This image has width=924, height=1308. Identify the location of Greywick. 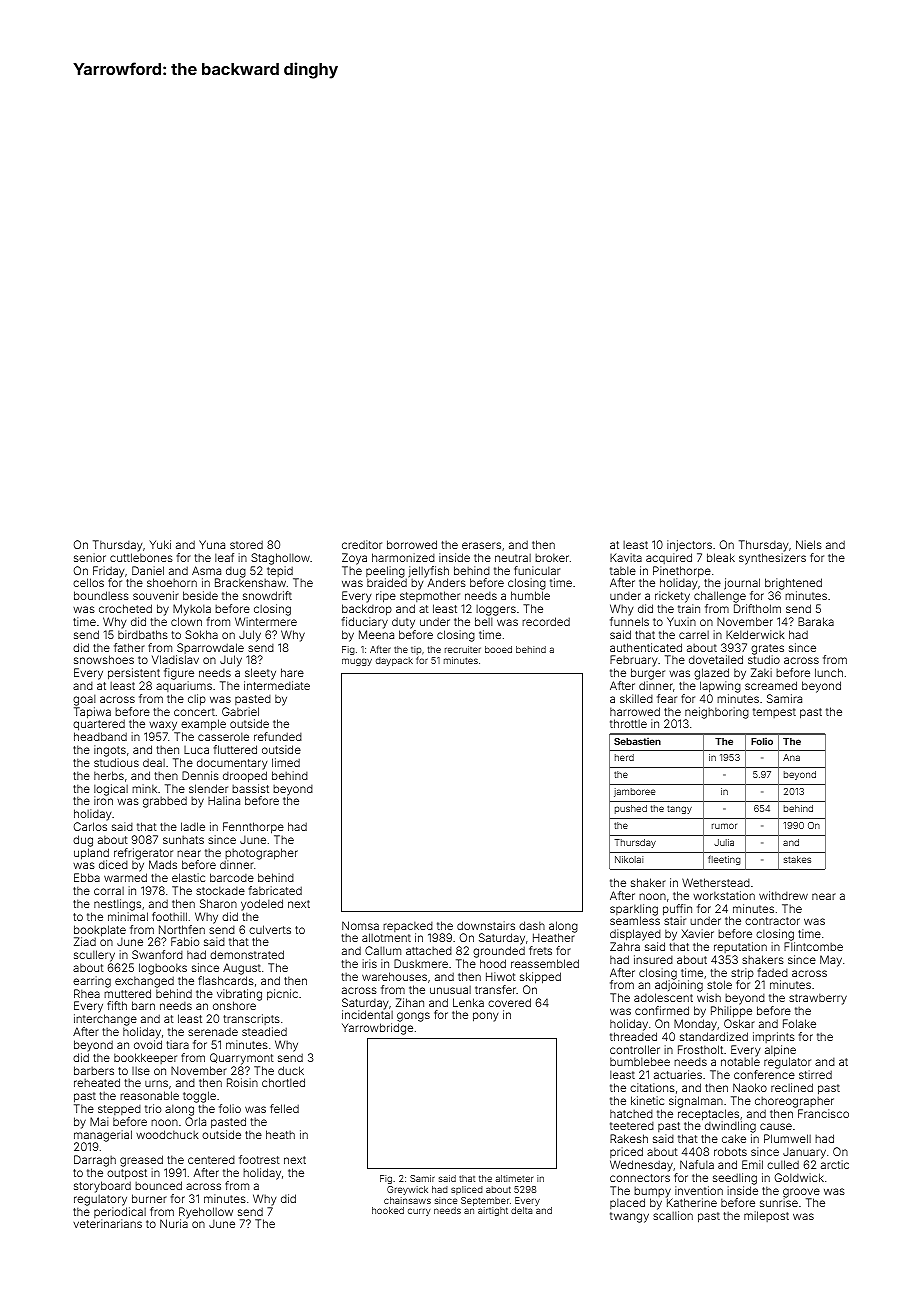
(407, 1190).
